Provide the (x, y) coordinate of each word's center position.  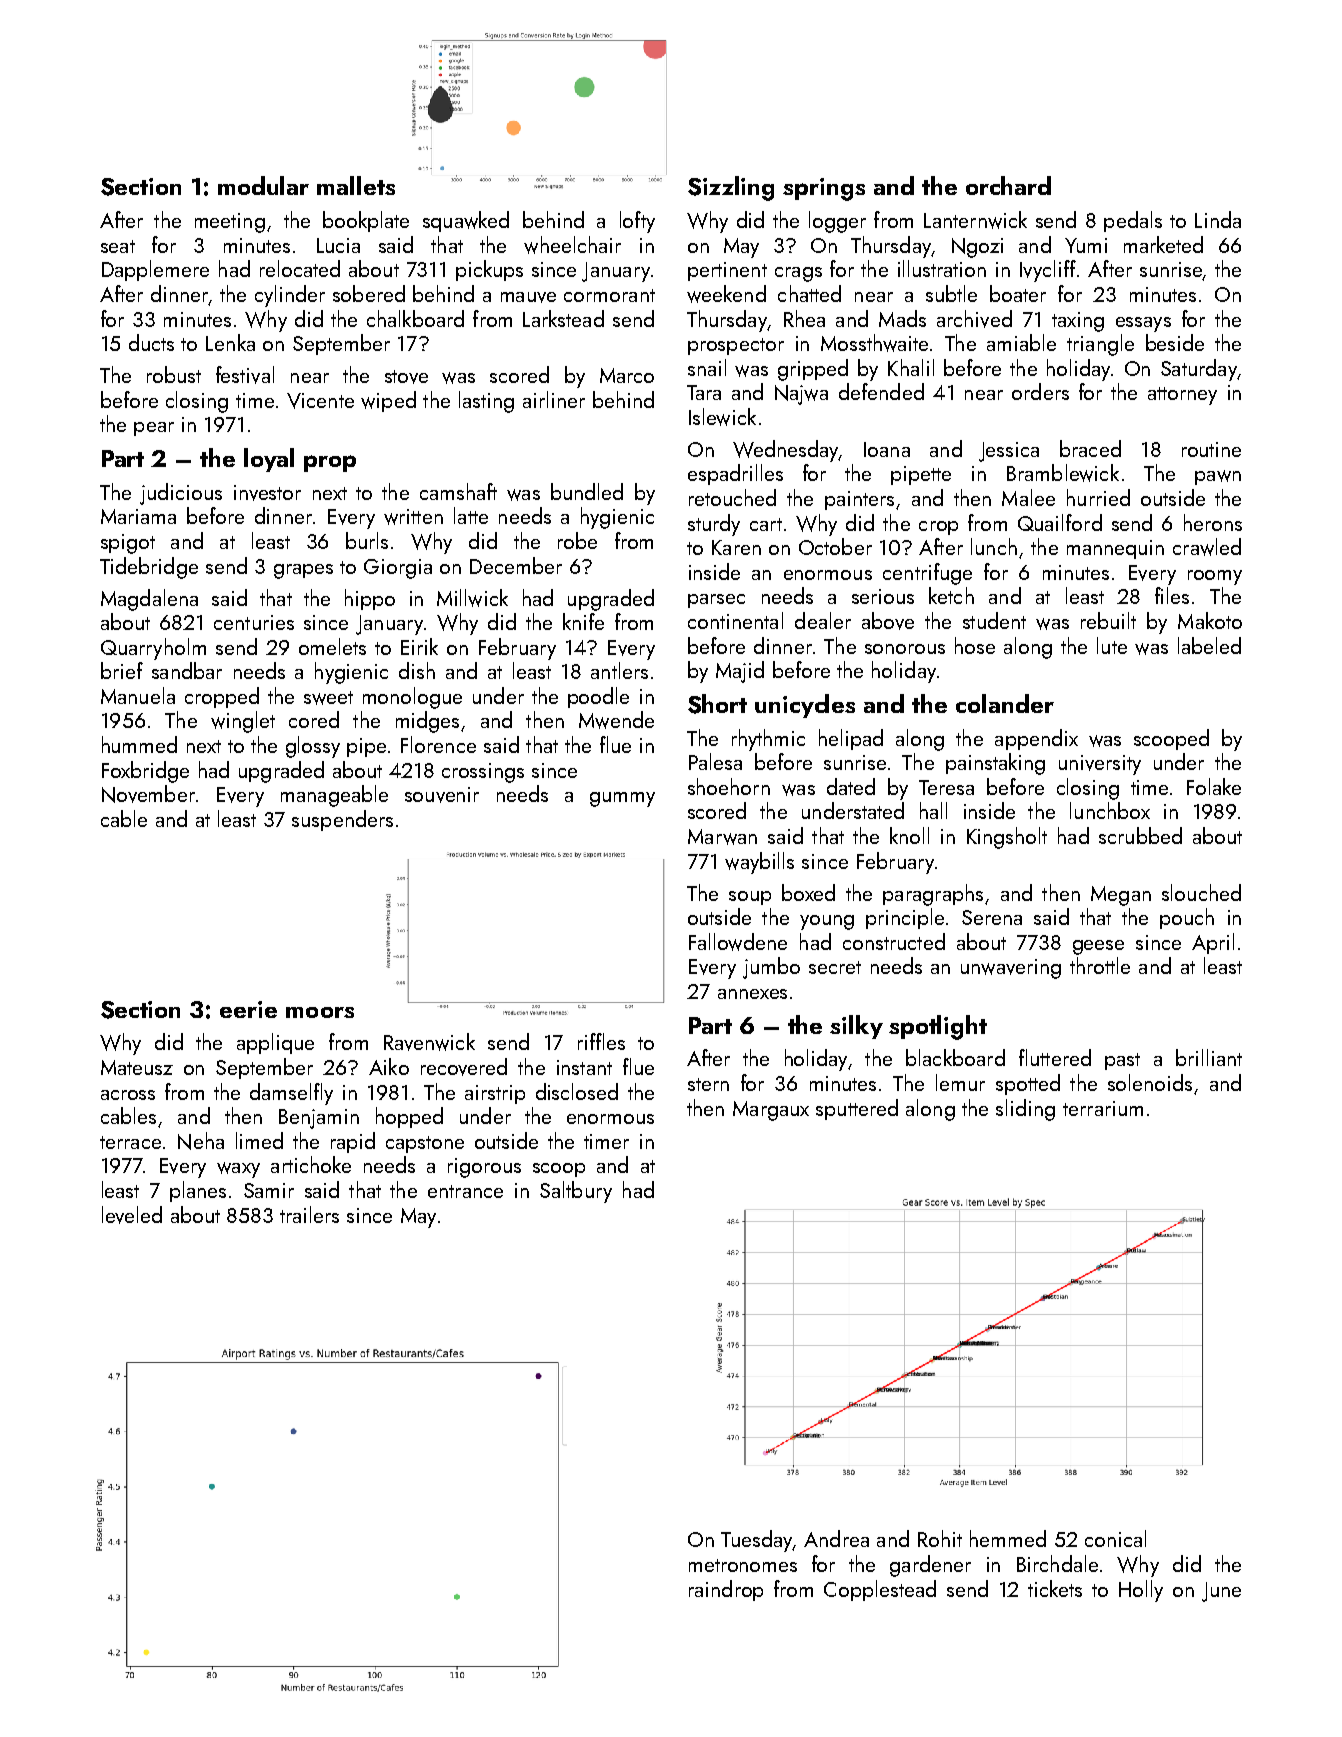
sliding (1025, 1110)
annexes (752, 994)
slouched (1201, 892)
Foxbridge (145, 772)
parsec (716, 601)
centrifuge (927, 574)
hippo (370, 599)
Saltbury (576, 1192)
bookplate (366, 221)
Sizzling (731, 188)
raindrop (726, 1590)
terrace (130, 1142)
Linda (1218, 219)
